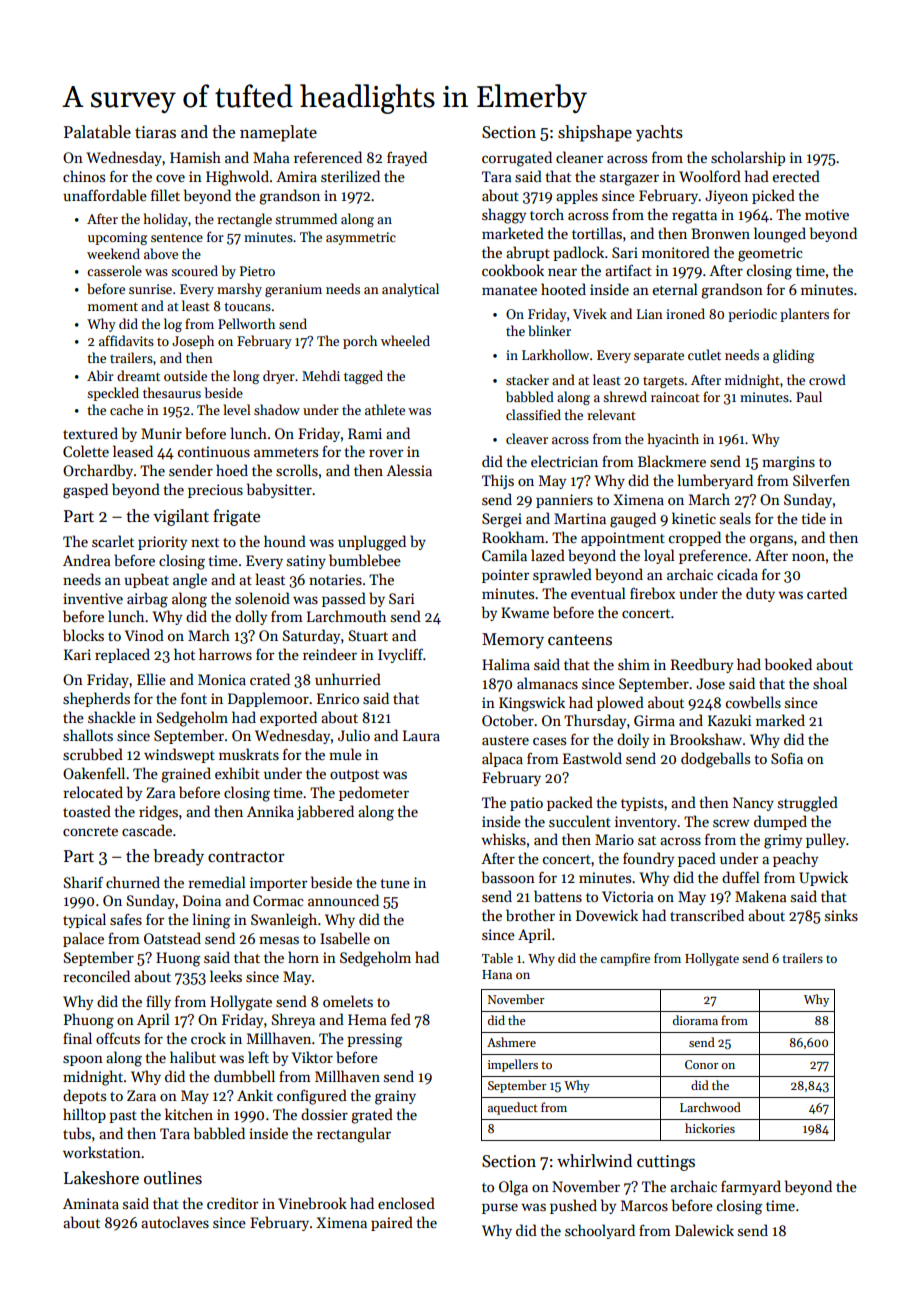  Describe the element at coordinates (155, 132) in the screenshot. I see `tiaras` at that location.
